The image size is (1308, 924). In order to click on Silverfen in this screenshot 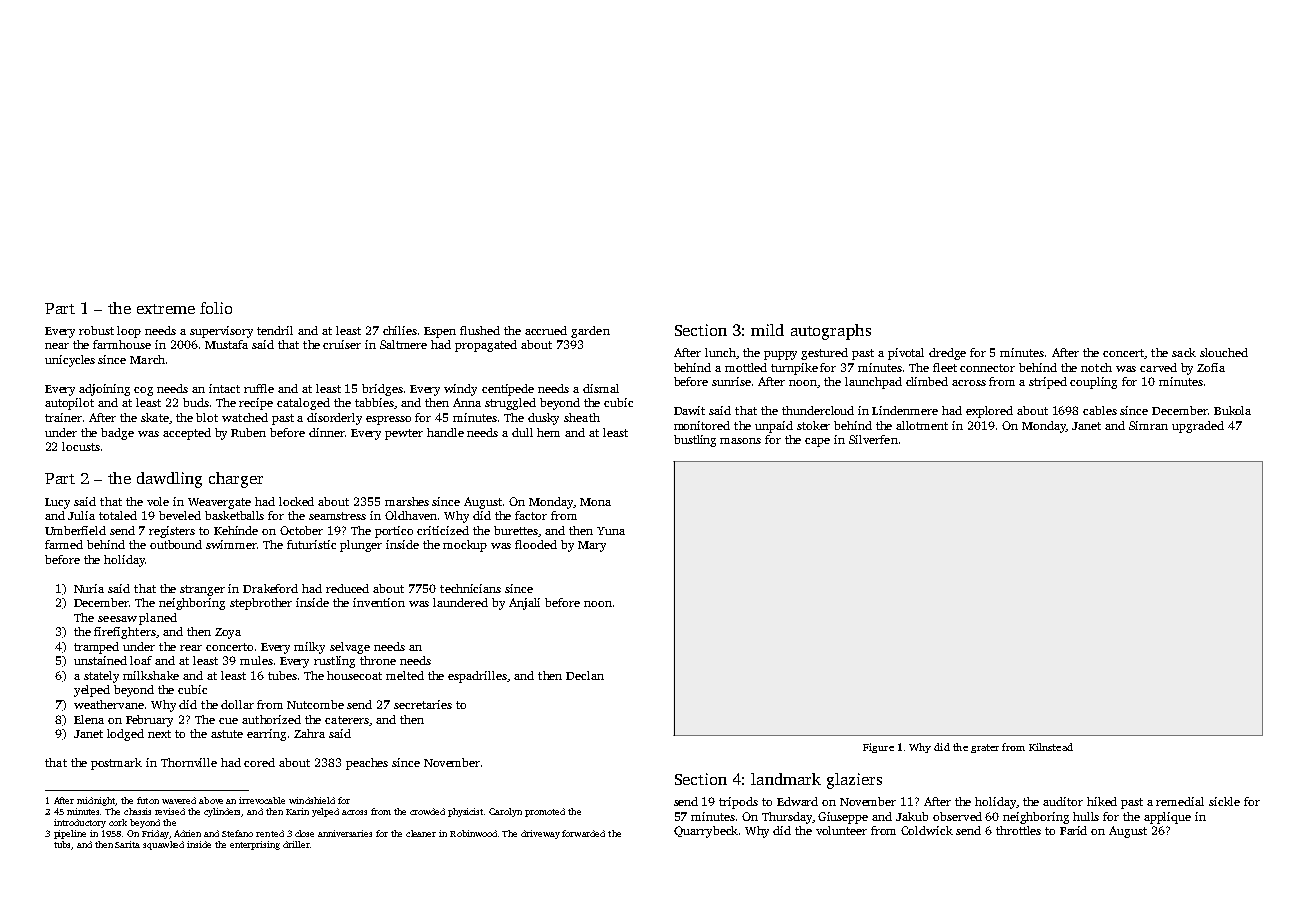, I will do `click(873, 439)`.
